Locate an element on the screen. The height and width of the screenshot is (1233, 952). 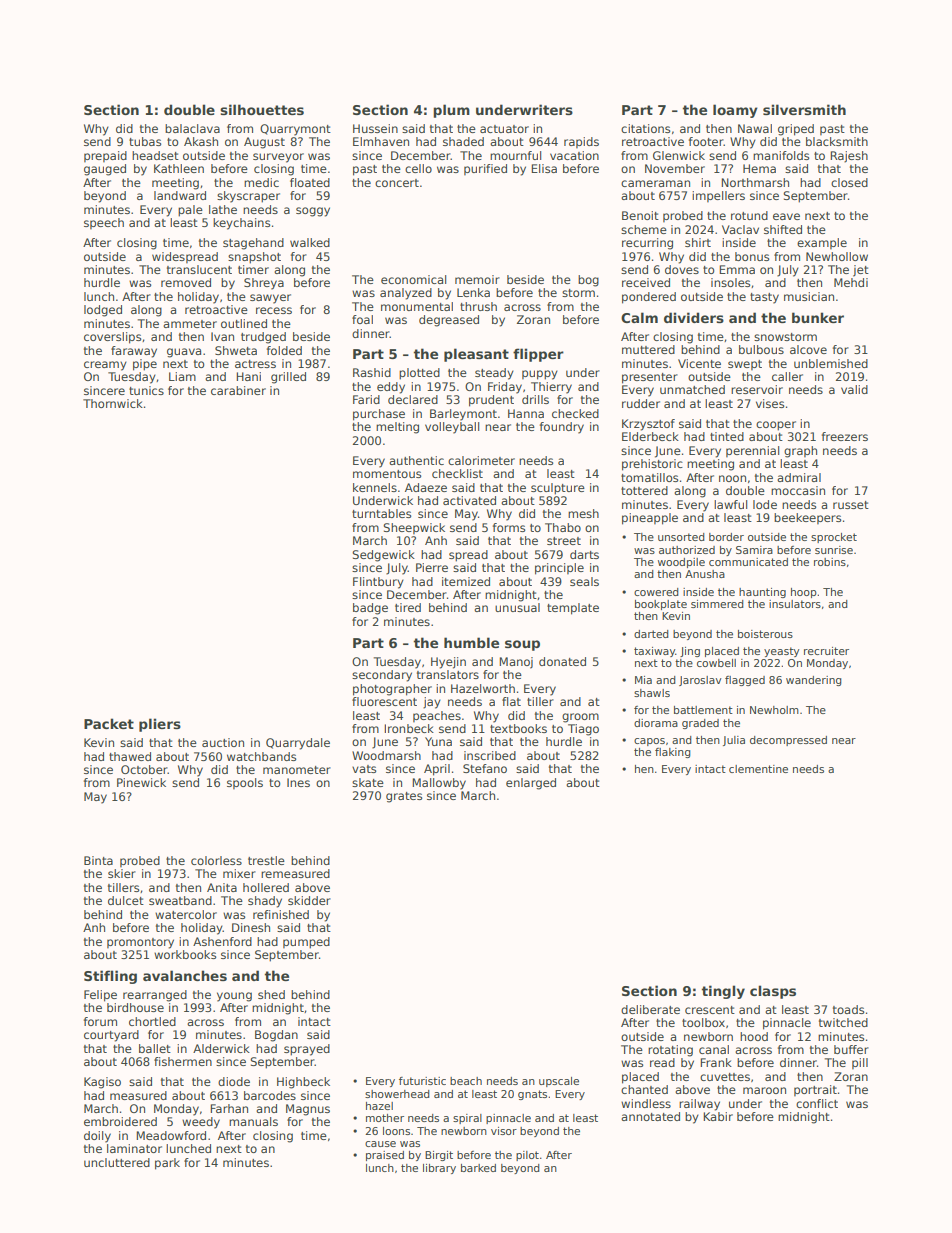
chortled is located at coordinates (152, 1021).
